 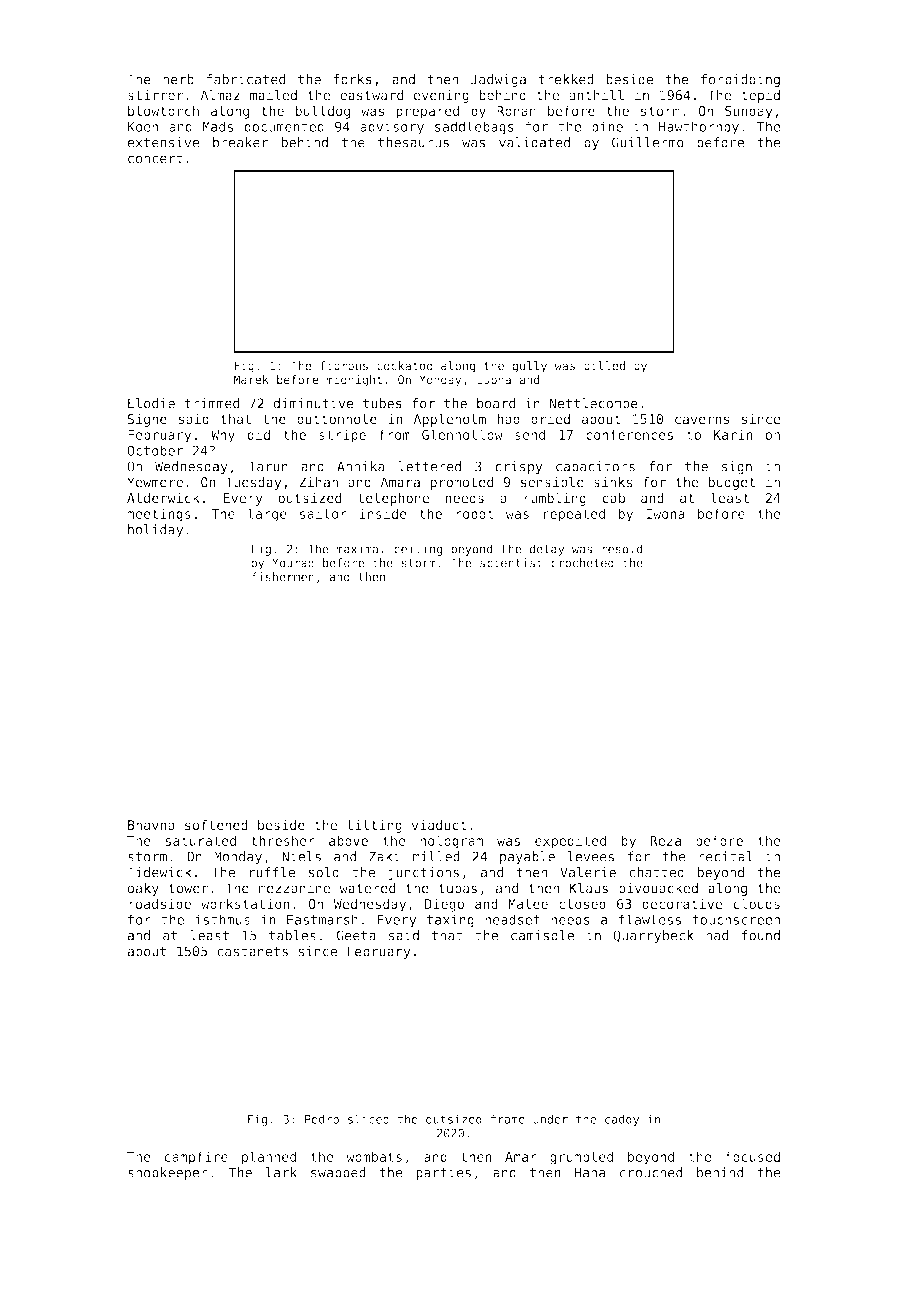 What do you see at coordinates (582, 563) in the document?
I see `crocheted` at bounding box center [582, 563].
